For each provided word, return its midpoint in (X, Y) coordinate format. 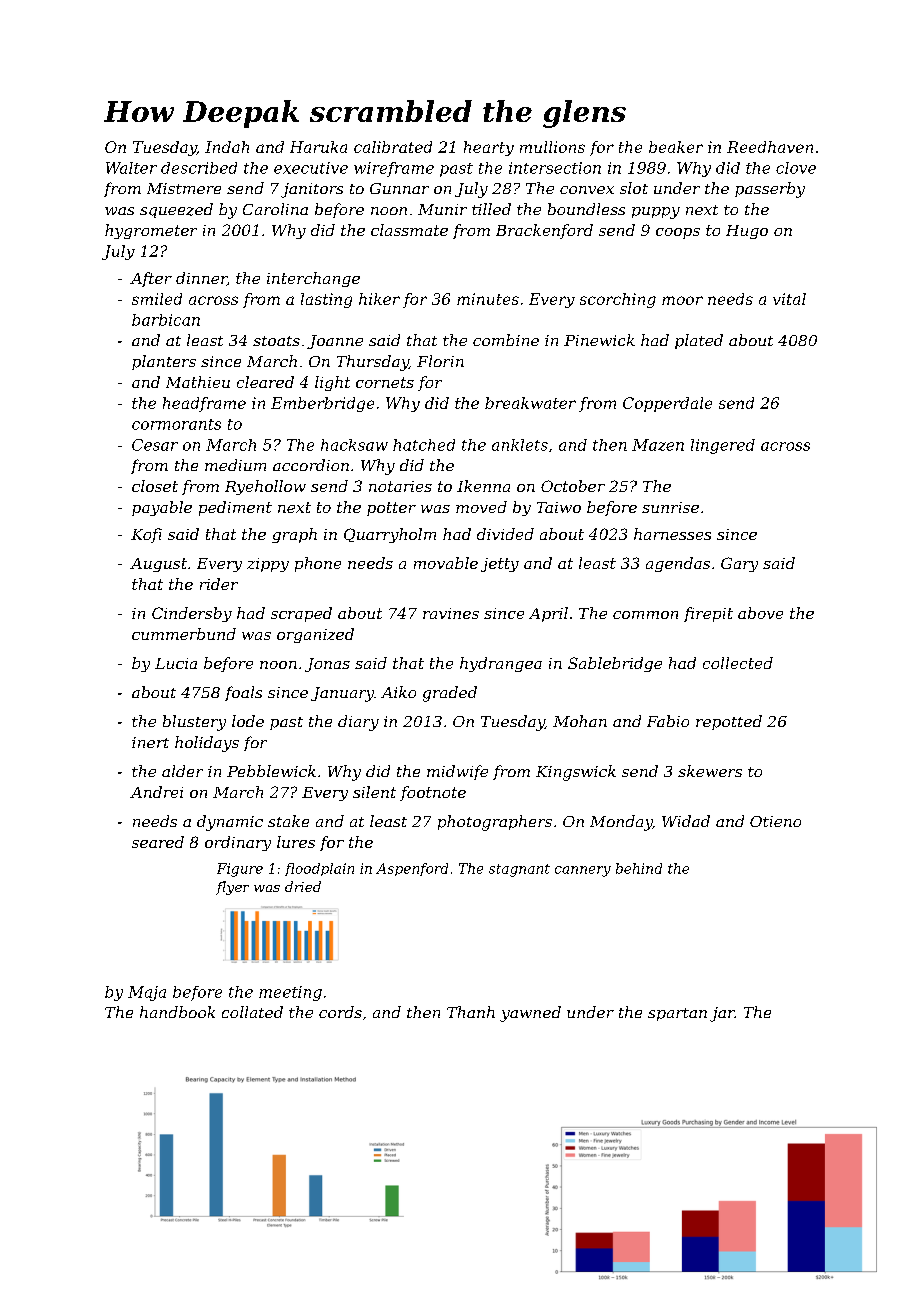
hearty (489, 148)
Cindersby (192, 614)
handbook (177, 1012)
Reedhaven (770, 147)
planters (164, 362)
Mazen (658, 445)
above (760, 613)
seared (158, 842)
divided (505, 534)
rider (219, 584)
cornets (385, 382)
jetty (500, 565)
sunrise (670, 507)
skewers (710, 771)
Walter (131, 168)
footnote (433, 793)
